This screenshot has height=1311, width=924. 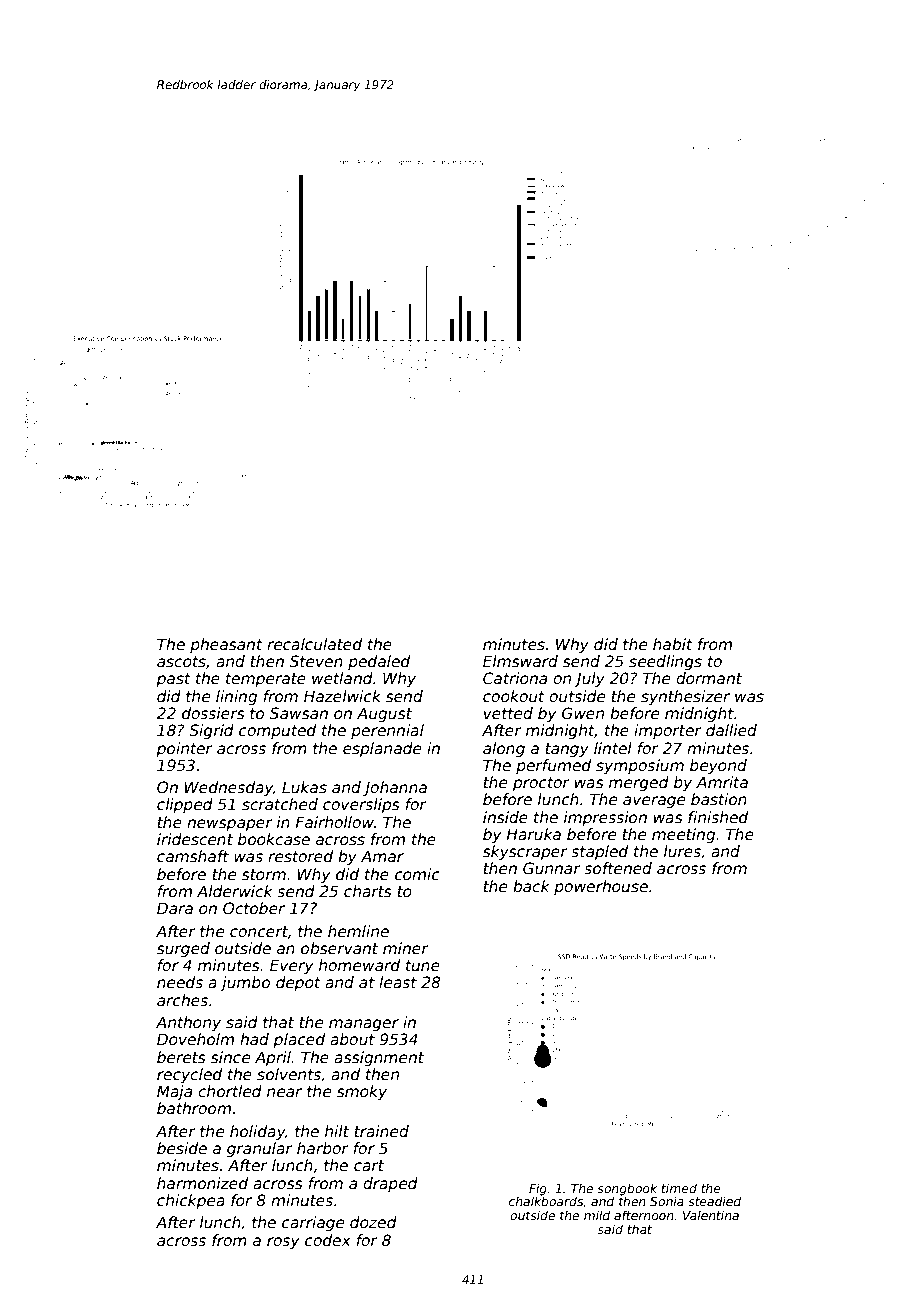 What do you see at coordinates (379, 1058) in the screenshot?
I see `assignment` at bounding box center [379, 1058].
